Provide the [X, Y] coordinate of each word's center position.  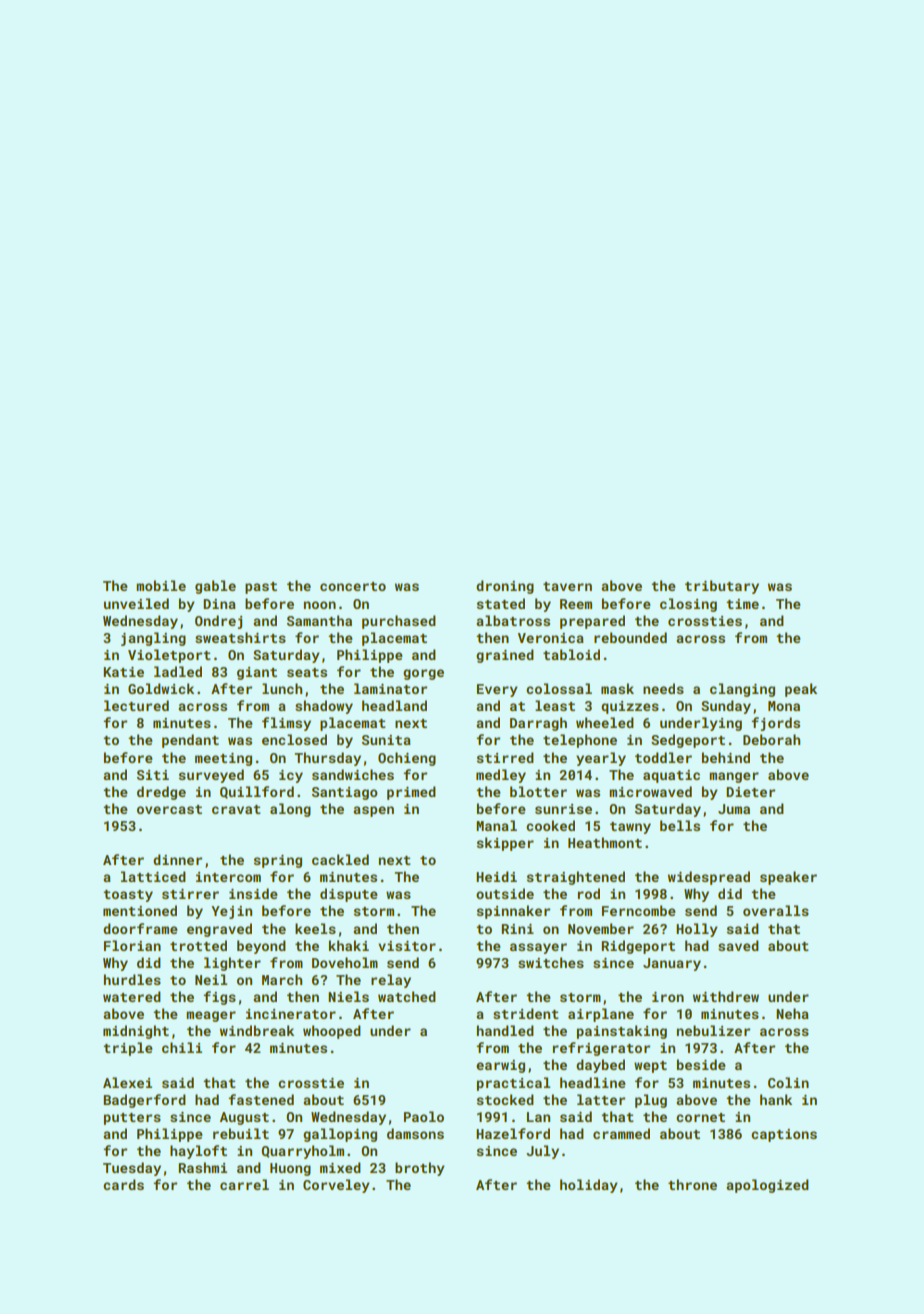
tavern [567, 586]
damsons [415, 1133]
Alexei [127, 1082]
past [261, 588]
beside [701, 1064]
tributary [722, 587]
